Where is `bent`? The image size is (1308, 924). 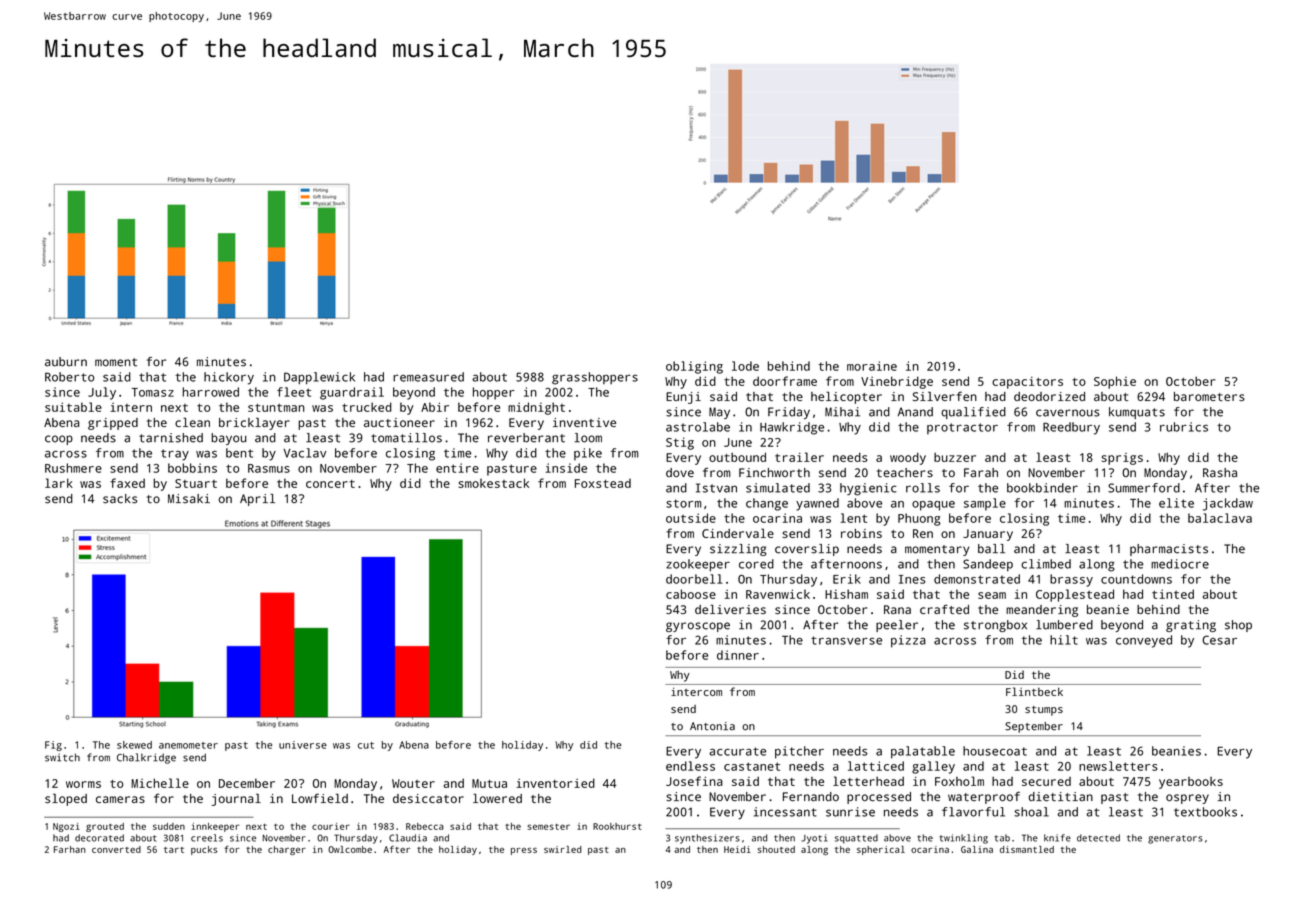 bent is located at coordinates (239, 453).
